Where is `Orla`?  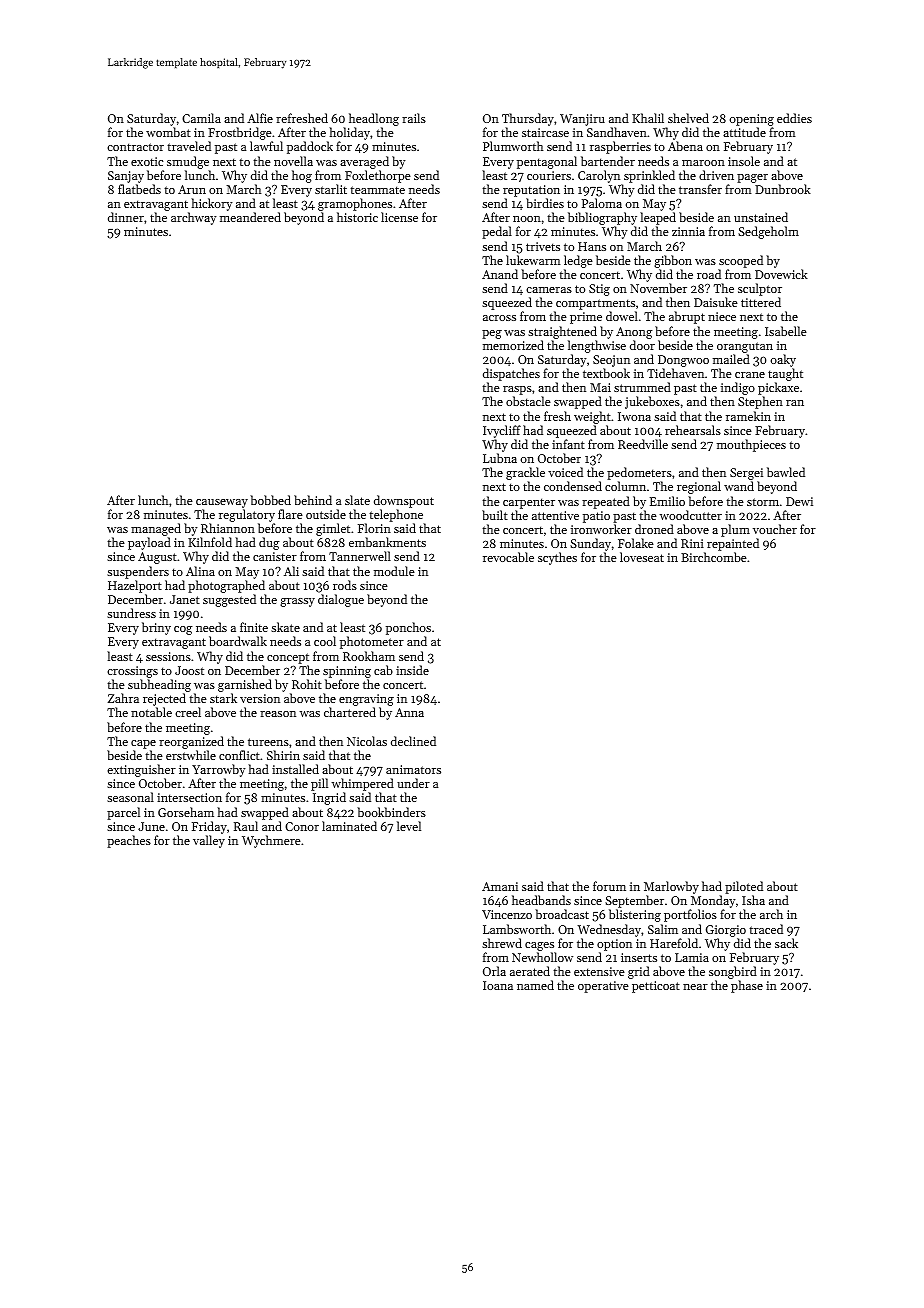
Orla is located at coordinates (494, 971).
